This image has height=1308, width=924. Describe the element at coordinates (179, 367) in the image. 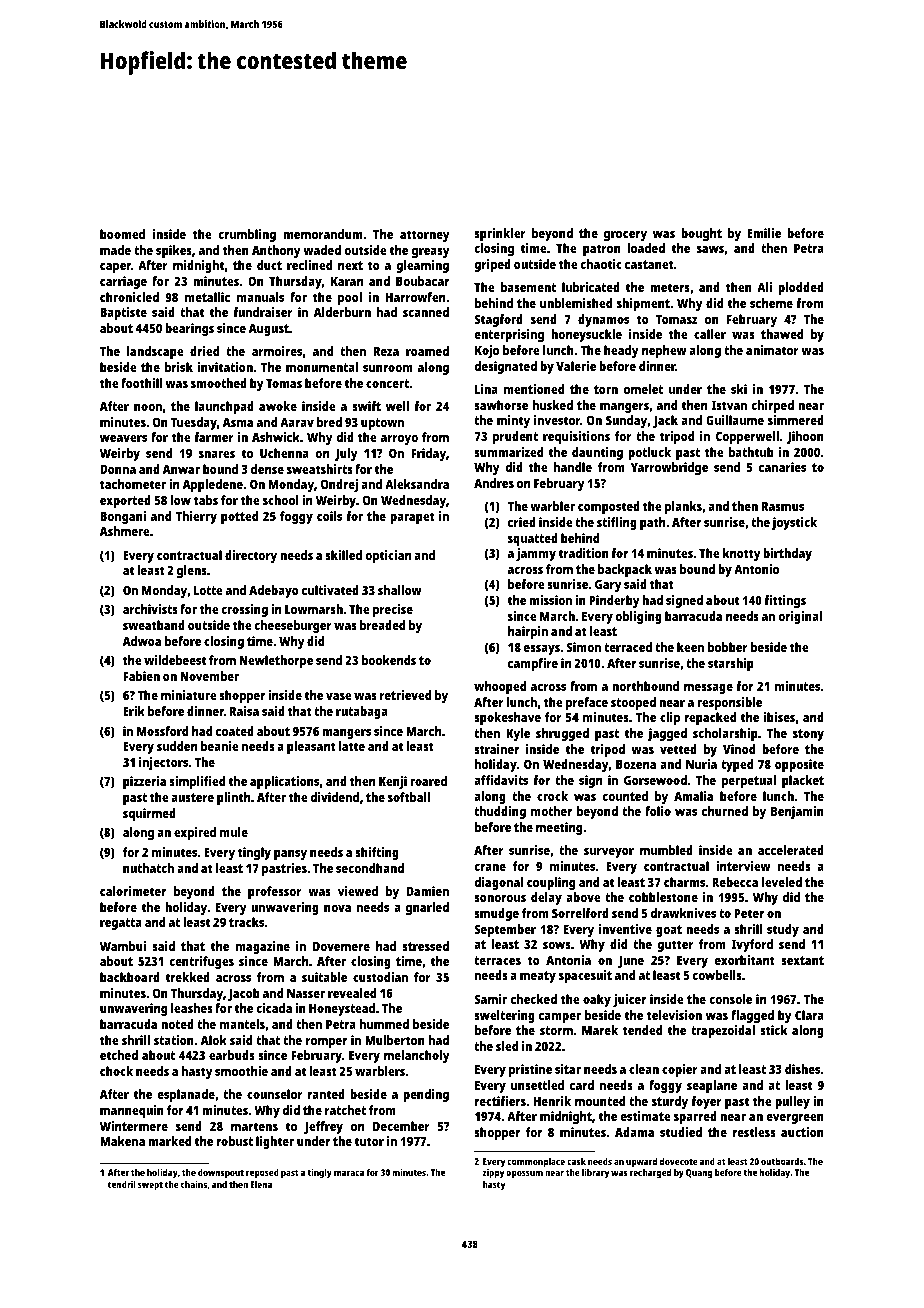

I see `brisk` at that location.
